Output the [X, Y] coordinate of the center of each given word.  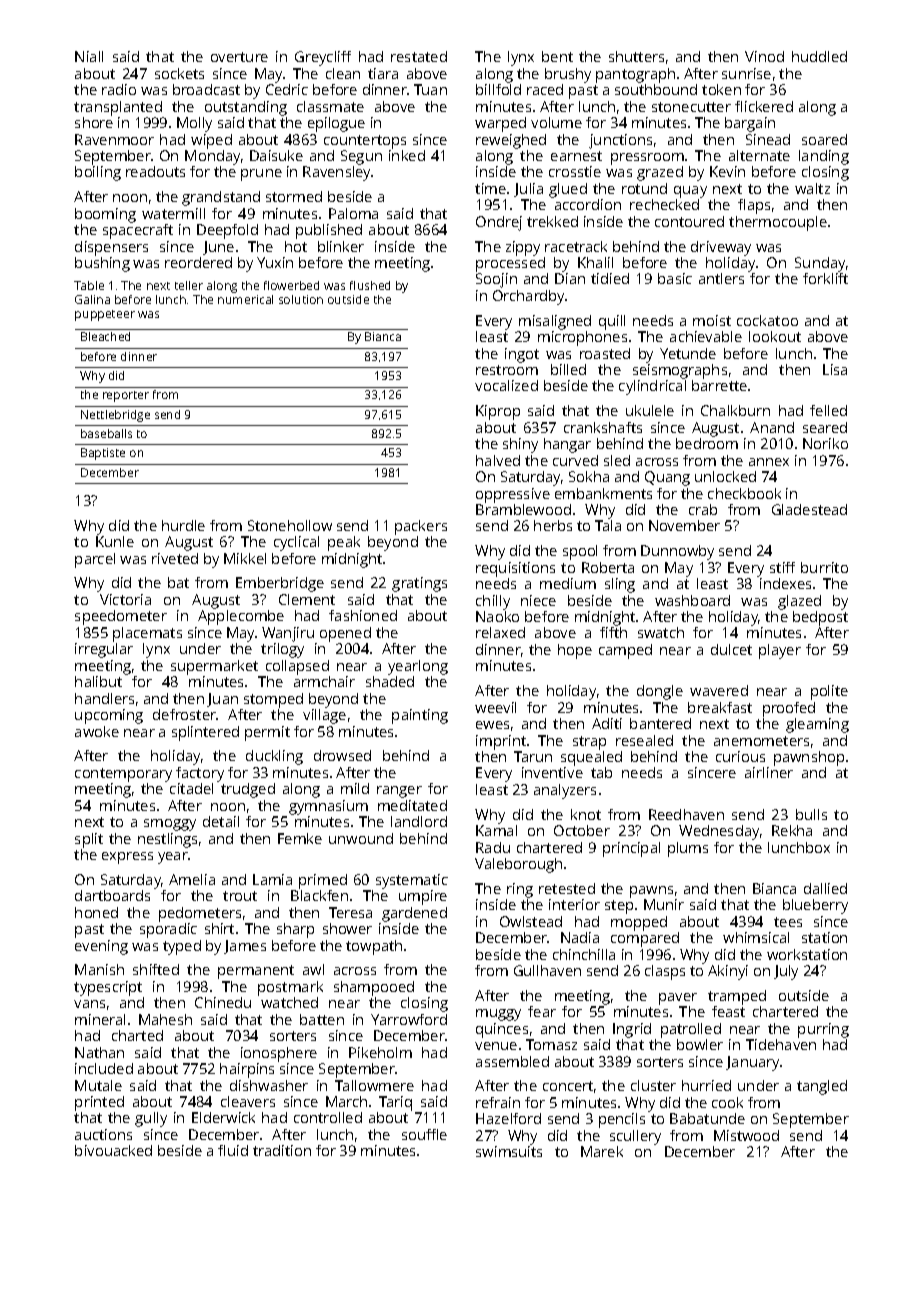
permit [267, 733]
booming [105, 215]
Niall [89, 56]
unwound [361, 838]
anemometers [761, 741]
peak [344, 543]
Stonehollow [290, 525]
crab [703, 509]
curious [740, 756]
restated [419, 56]
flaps [754, 206]
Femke [300, 838]
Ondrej [499, 223]
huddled [819, 56]
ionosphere [279, 1054]
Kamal [496, 830]
